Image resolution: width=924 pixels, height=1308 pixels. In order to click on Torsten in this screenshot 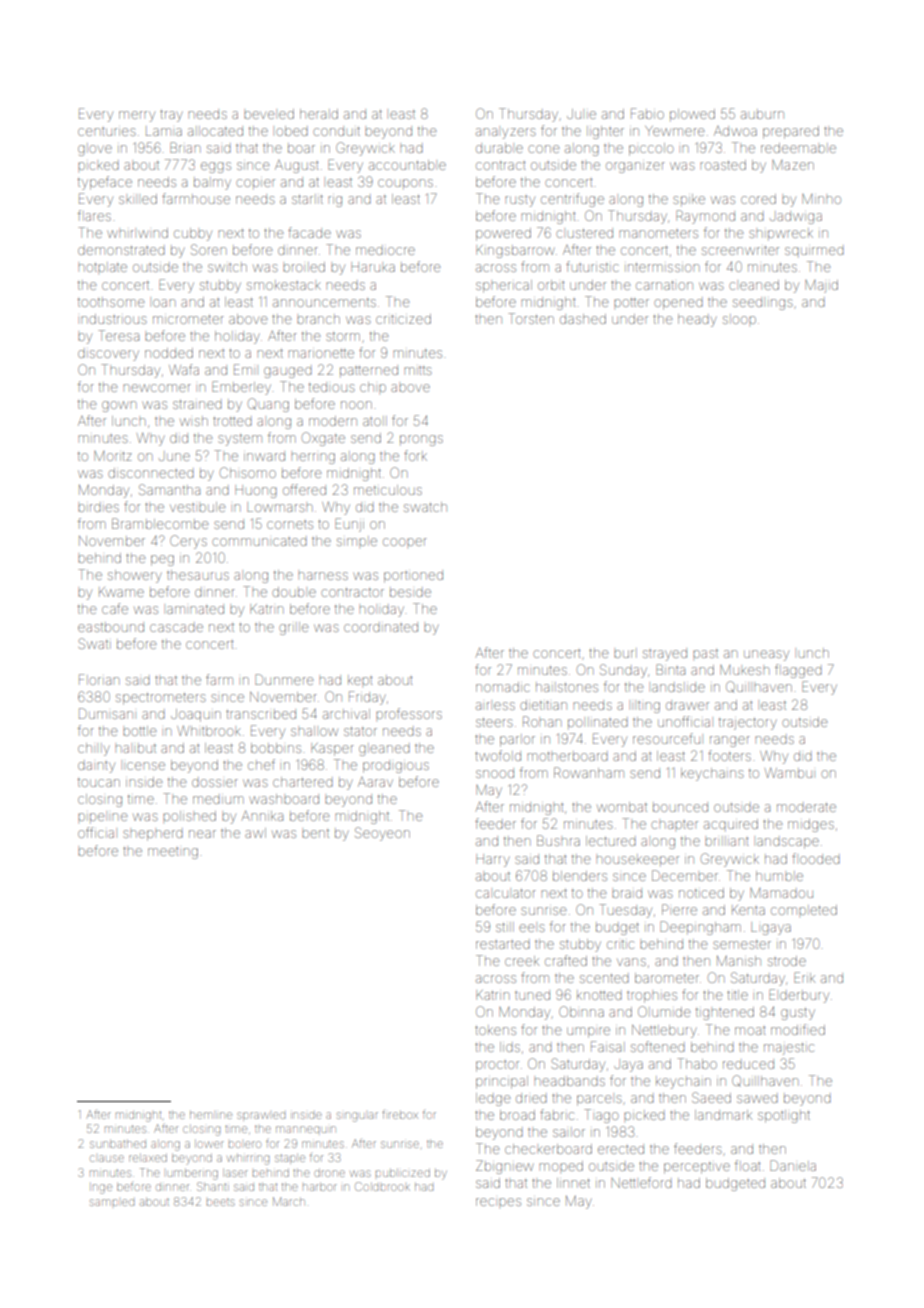, I will do `click(531, 318)`.
